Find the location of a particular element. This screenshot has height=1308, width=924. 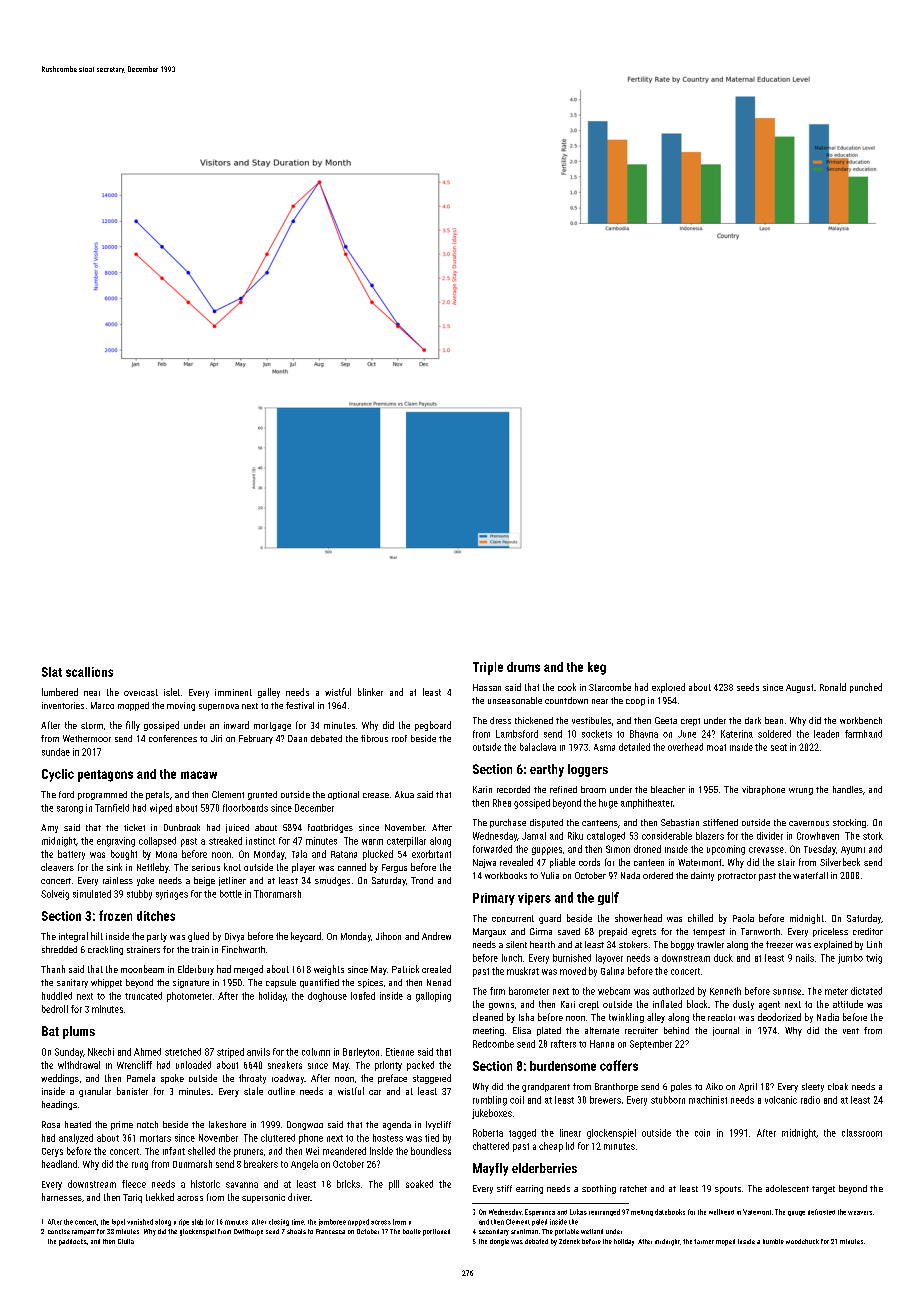

imminent is located at coordinates (233, 692).
